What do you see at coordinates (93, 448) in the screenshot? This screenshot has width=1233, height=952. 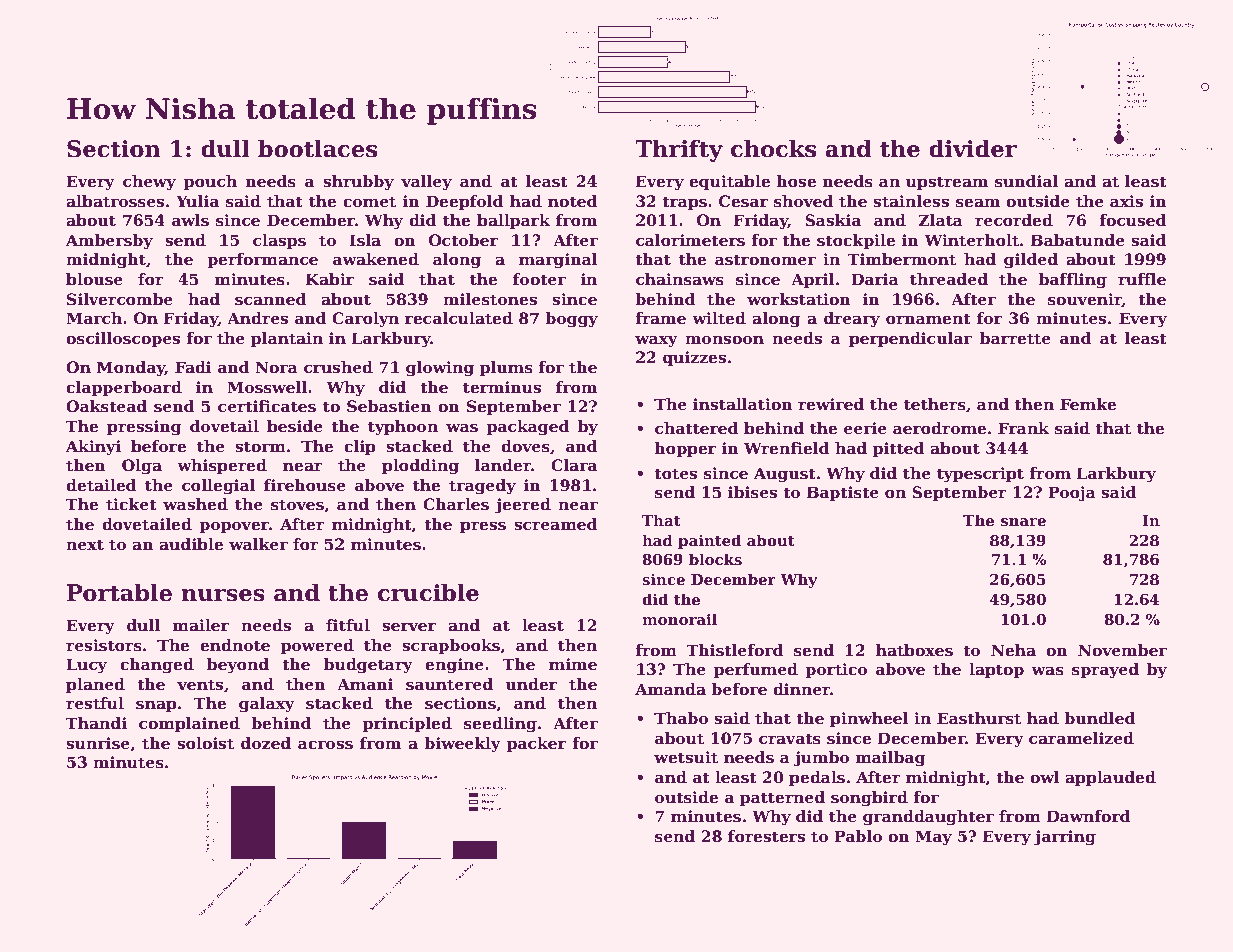 I see `Akinyi` at bounding box center [93, 448].
